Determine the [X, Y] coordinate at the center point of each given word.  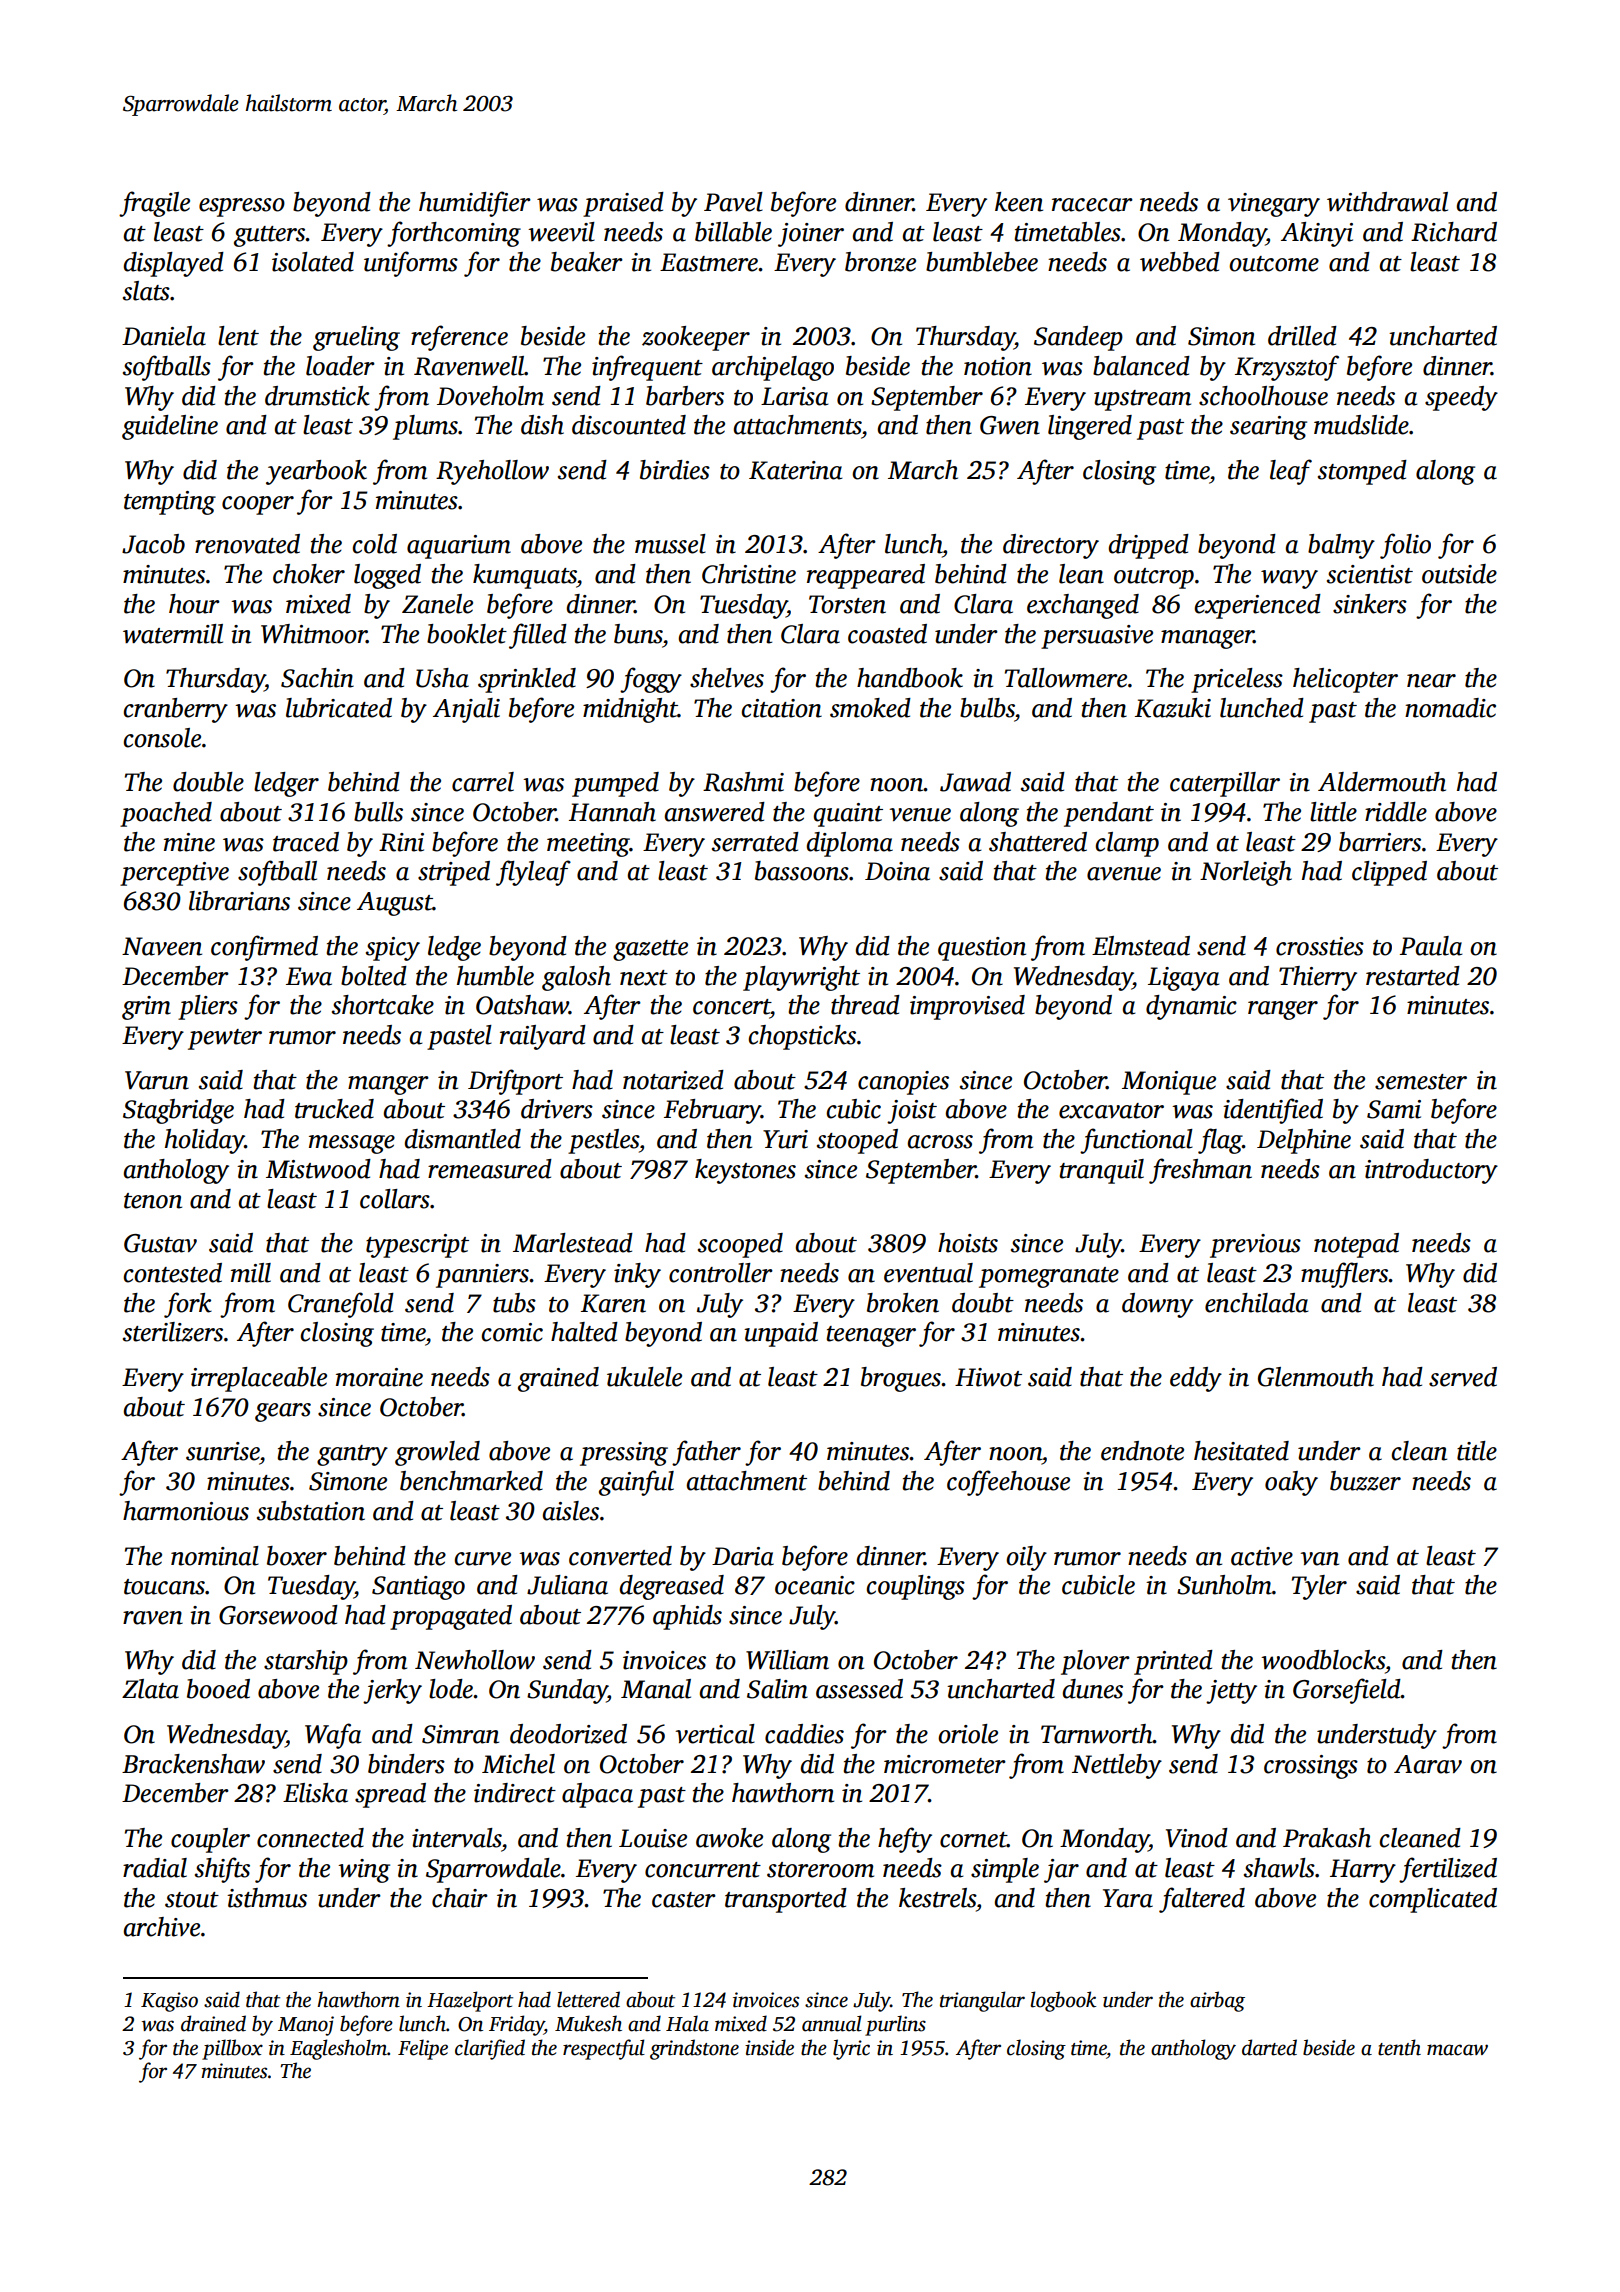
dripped [1149, 546]
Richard [1454, 232]
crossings [1311, 1767]
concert [731, 1007]
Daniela [164, 336]
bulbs [987, 708]
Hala [687, 2023]
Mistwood [318, 1169]
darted [1269, 2047]
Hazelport [470, 2001]
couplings [916, 1587]
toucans [164, 1587]
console [162, 738]
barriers [1380, 842]
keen [1019, 202]
